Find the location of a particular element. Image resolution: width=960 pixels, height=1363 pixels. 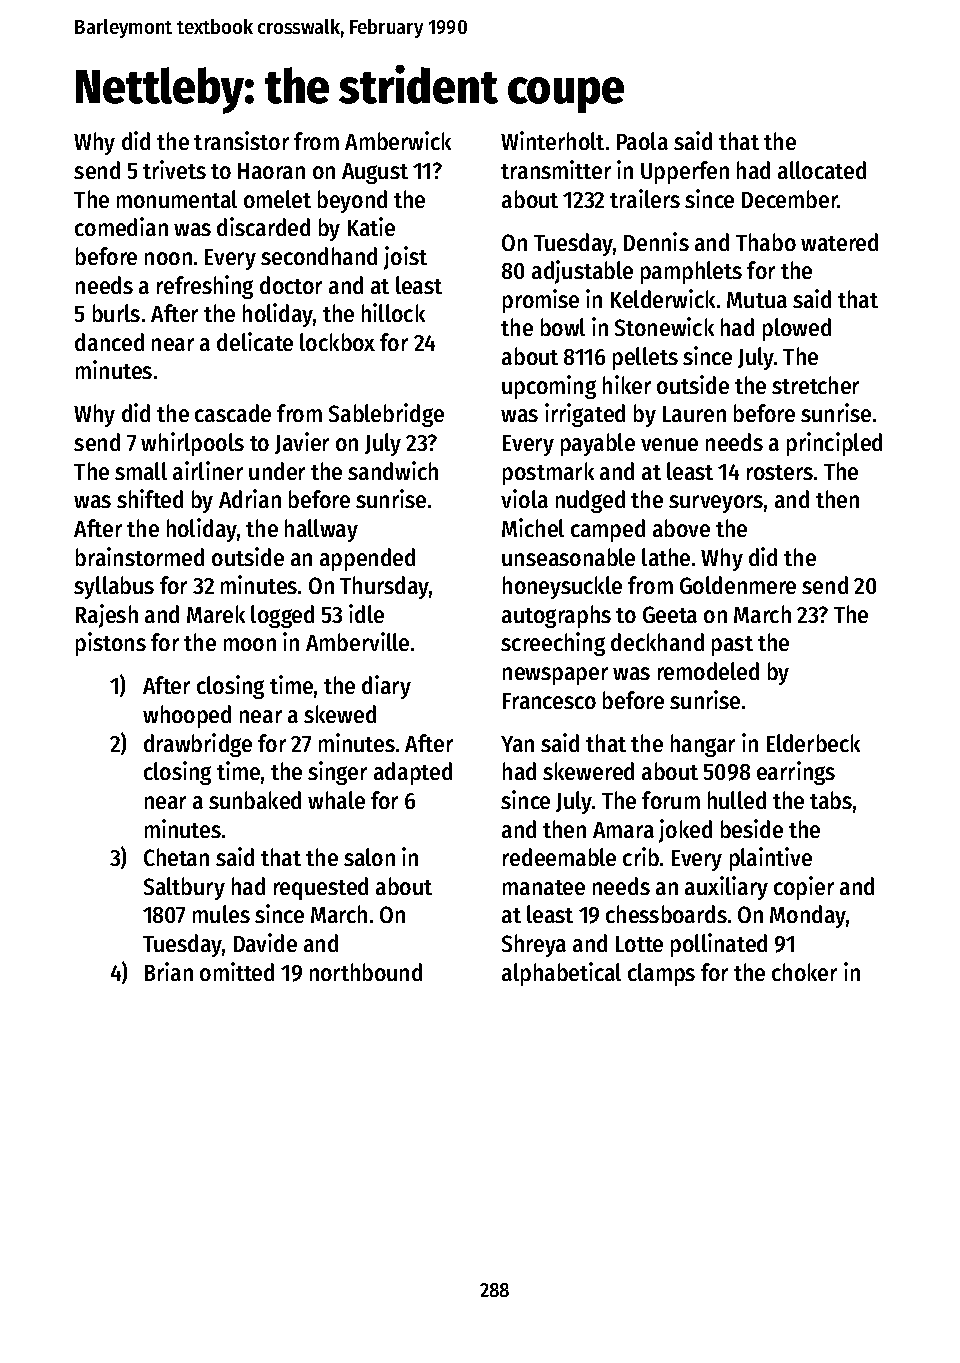

past is located at coordinates (732, 646).
